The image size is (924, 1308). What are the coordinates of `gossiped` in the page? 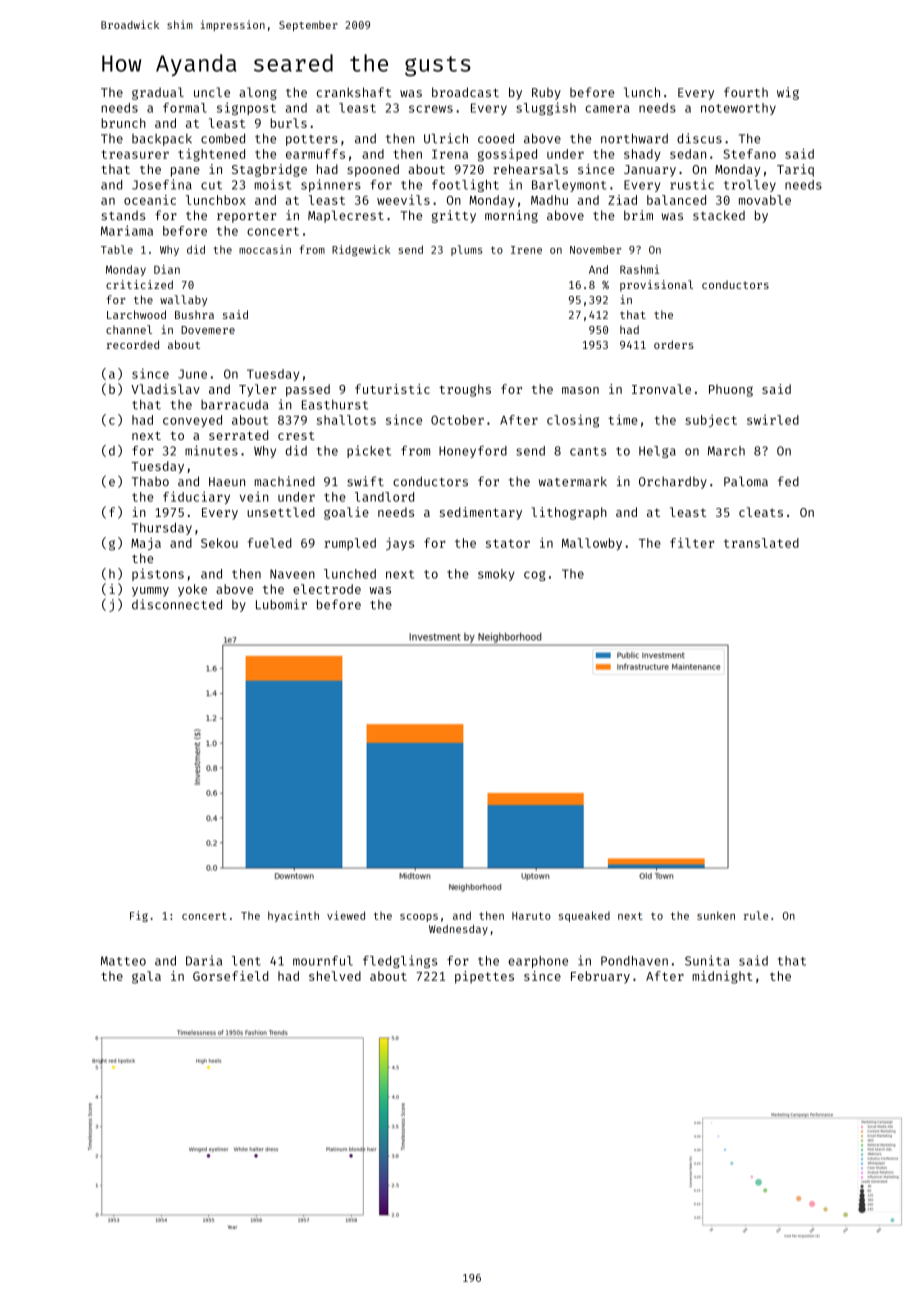 It's located at (507, 155).
